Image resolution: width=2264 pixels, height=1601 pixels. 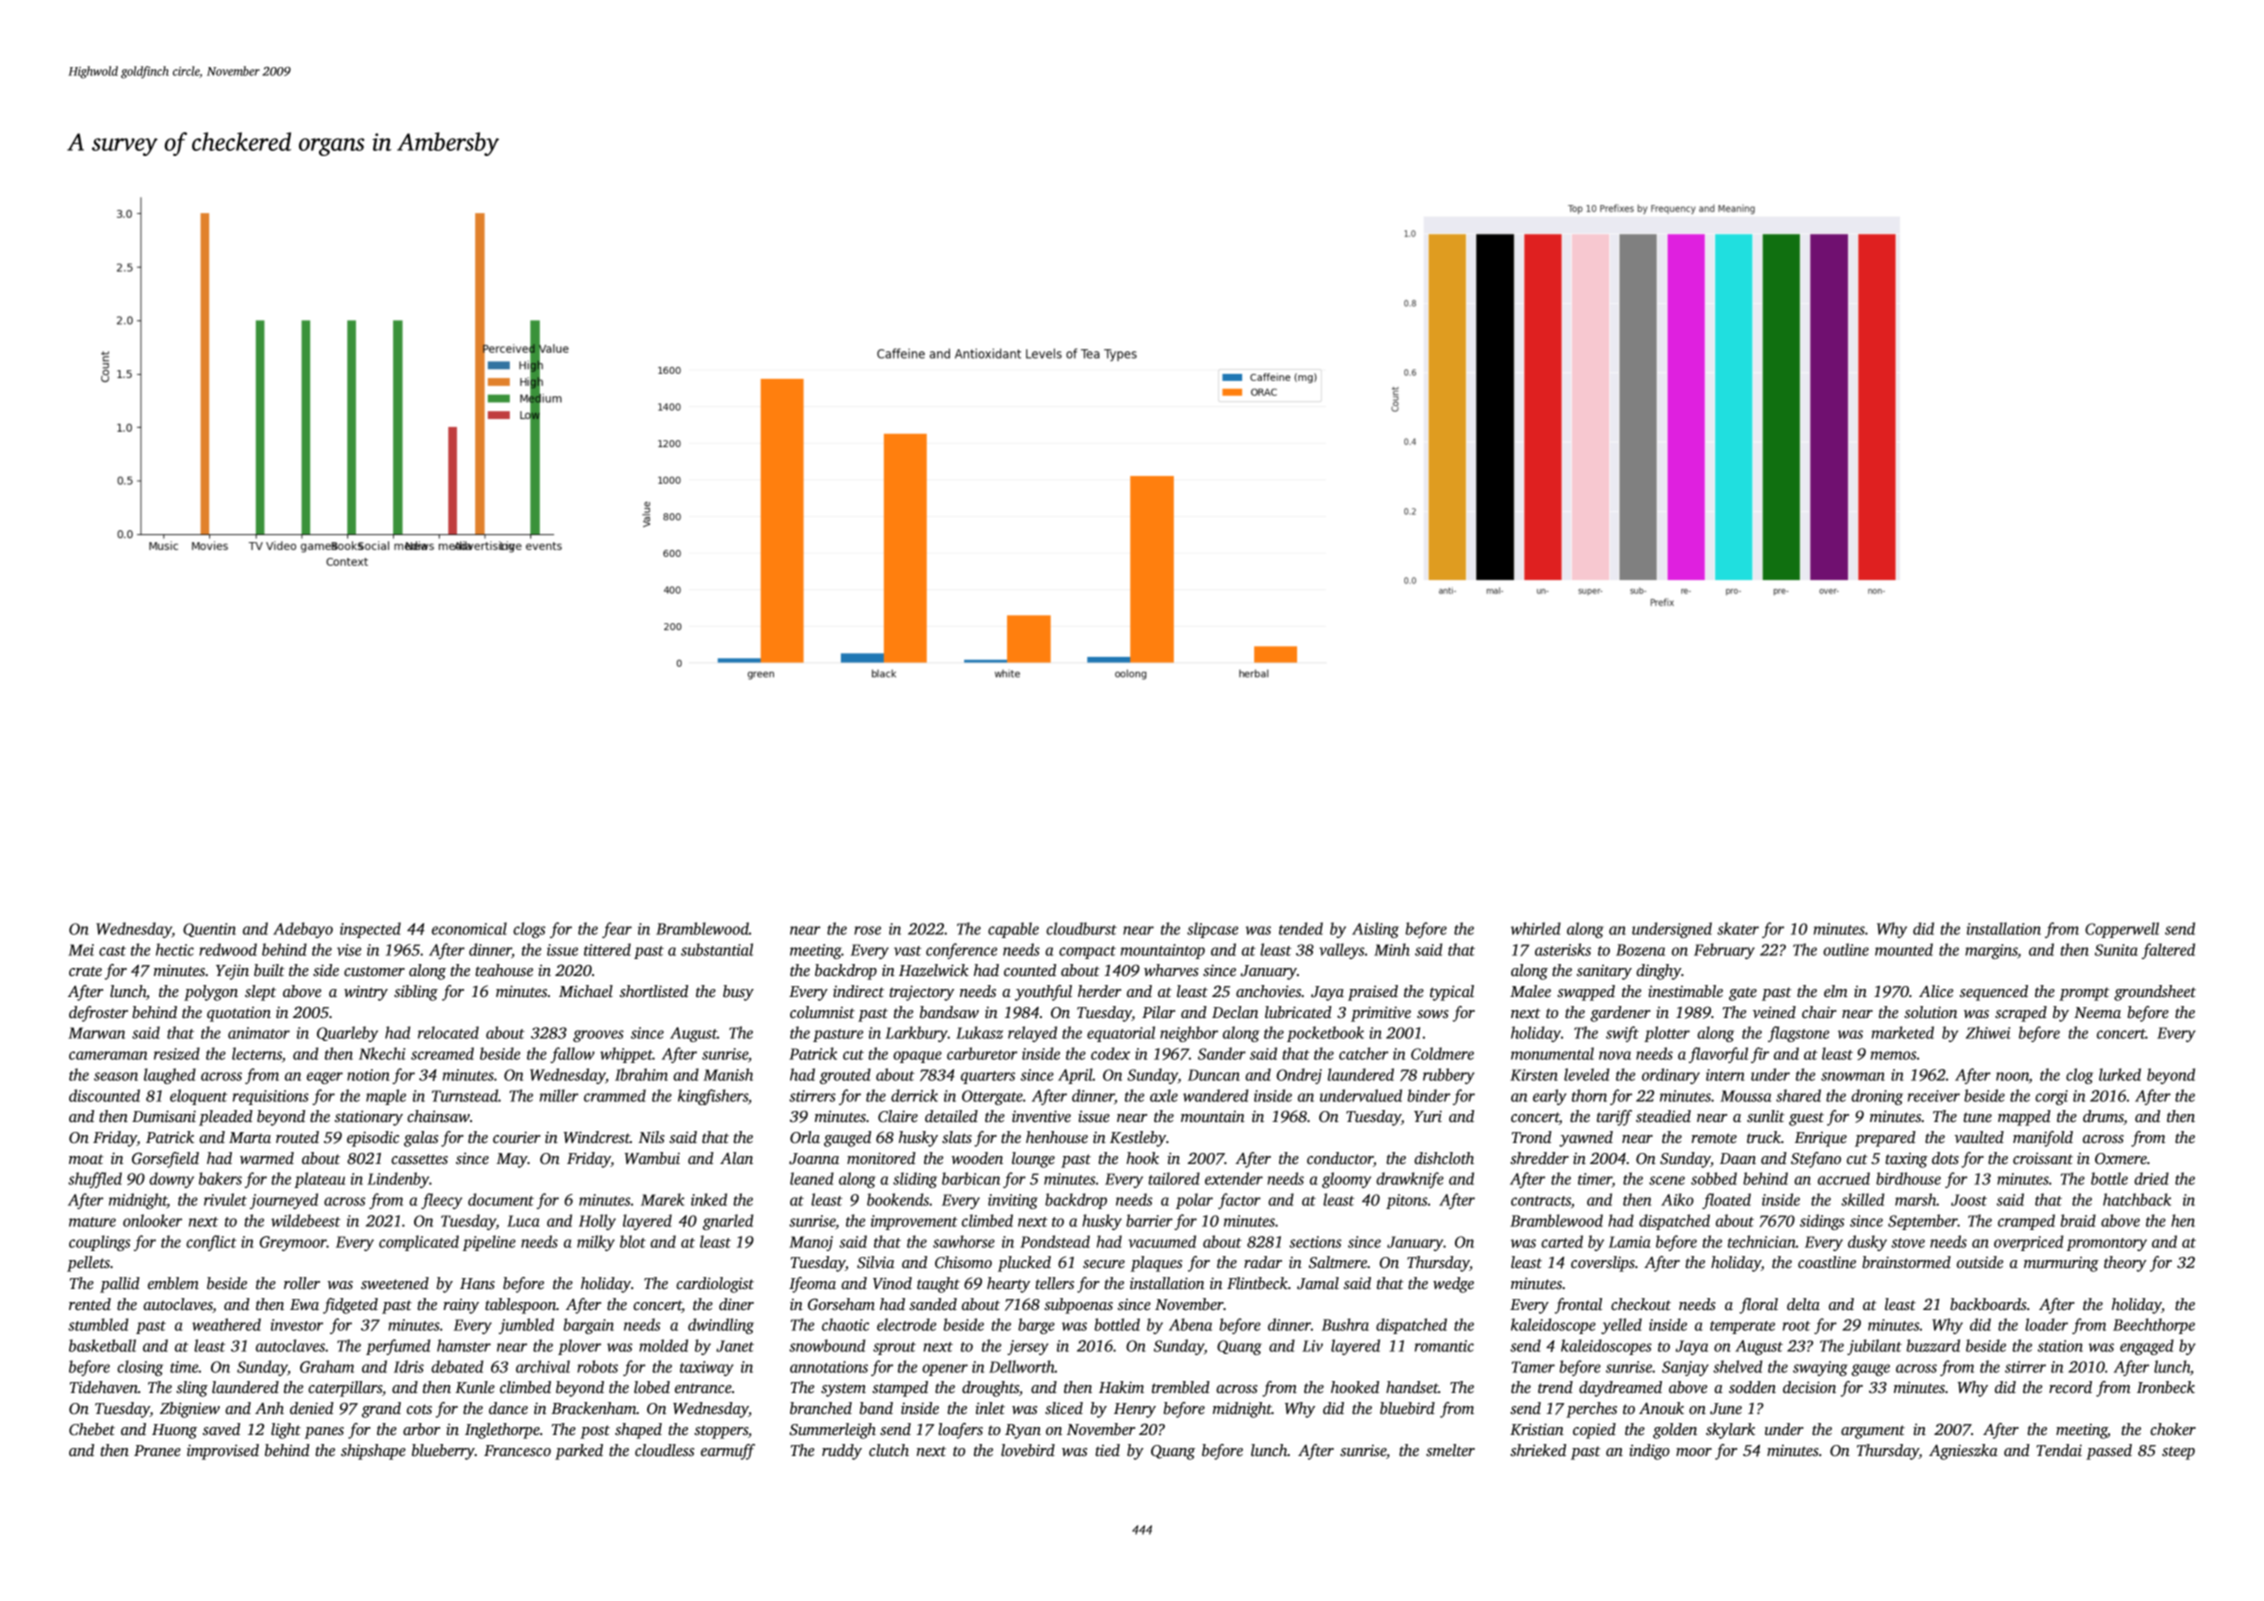 I want to click on inviting, so click(x=1013, y=1201).
